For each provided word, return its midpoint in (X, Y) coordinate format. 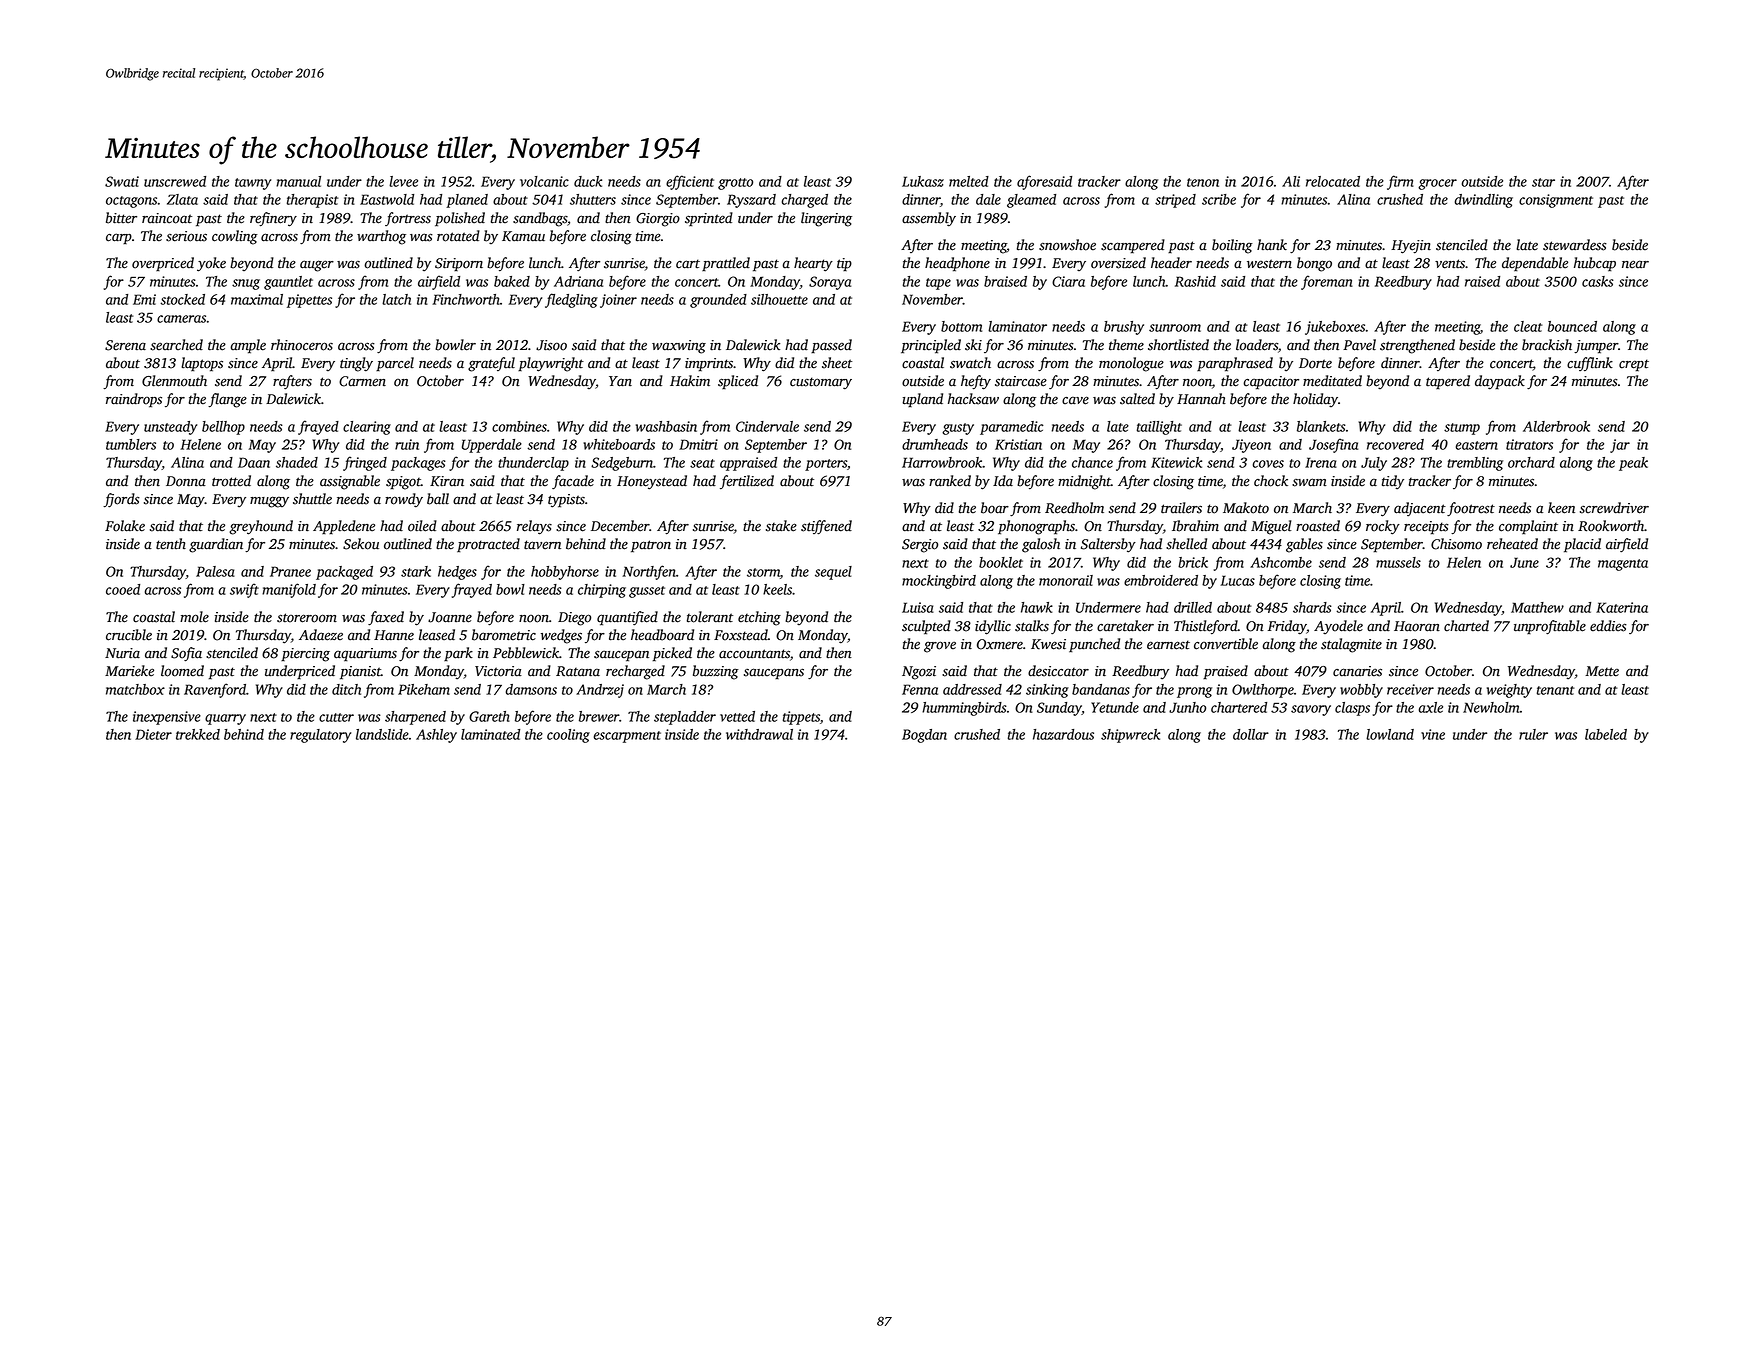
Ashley (436, 736)
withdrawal (759, 734)
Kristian (1018, 444)
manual (298, 181)
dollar (1251, 734)
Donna (186, 481)
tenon (1203, 182)
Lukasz (923, 181)
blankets (1321, 426)
